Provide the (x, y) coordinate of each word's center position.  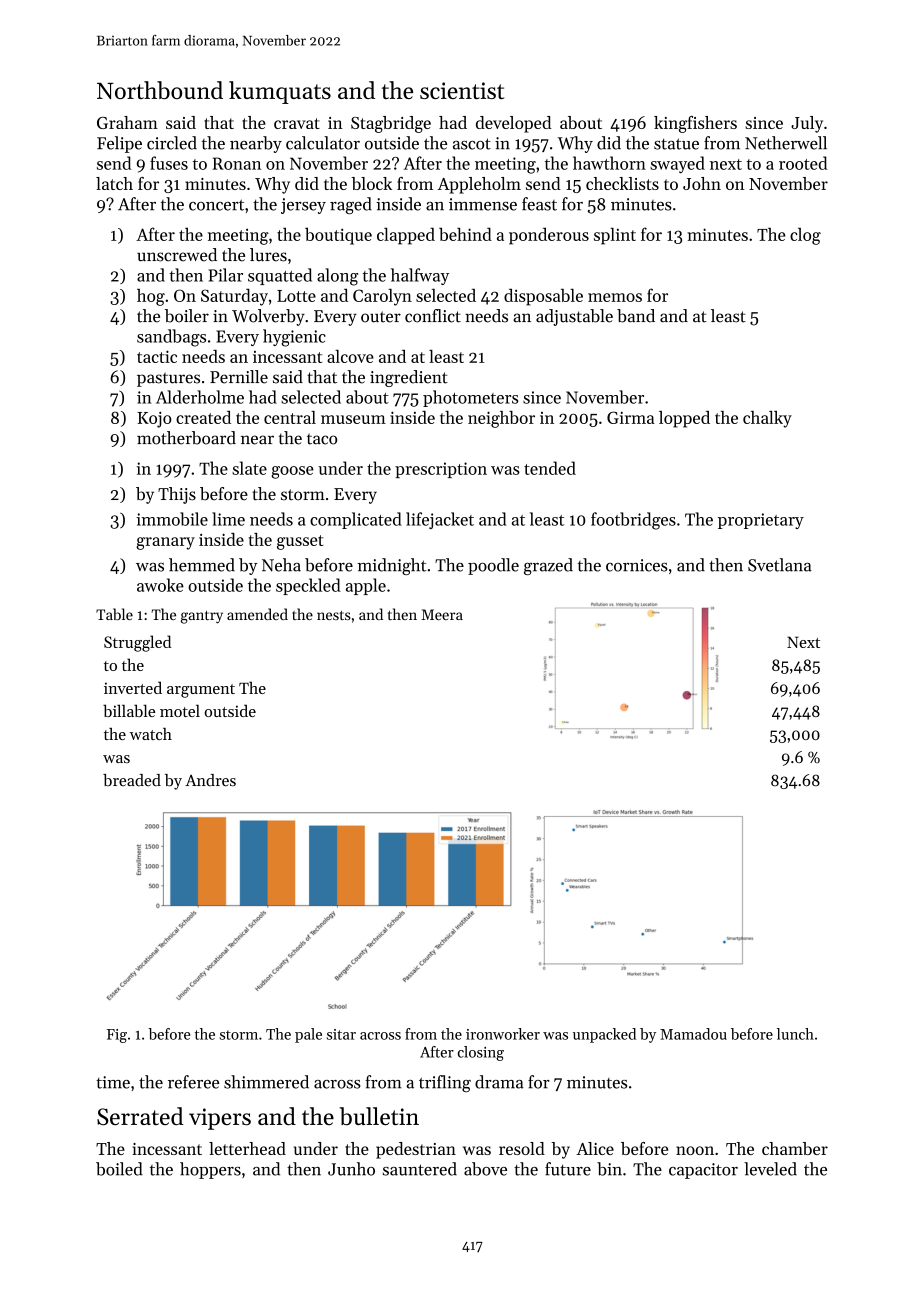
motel (180, 710)
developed (514, 124)
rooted (803, 163)
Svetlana (780, 565)
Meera (442, 614)
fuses (169, 163)
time (113, 1082)
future (568, 1169)
